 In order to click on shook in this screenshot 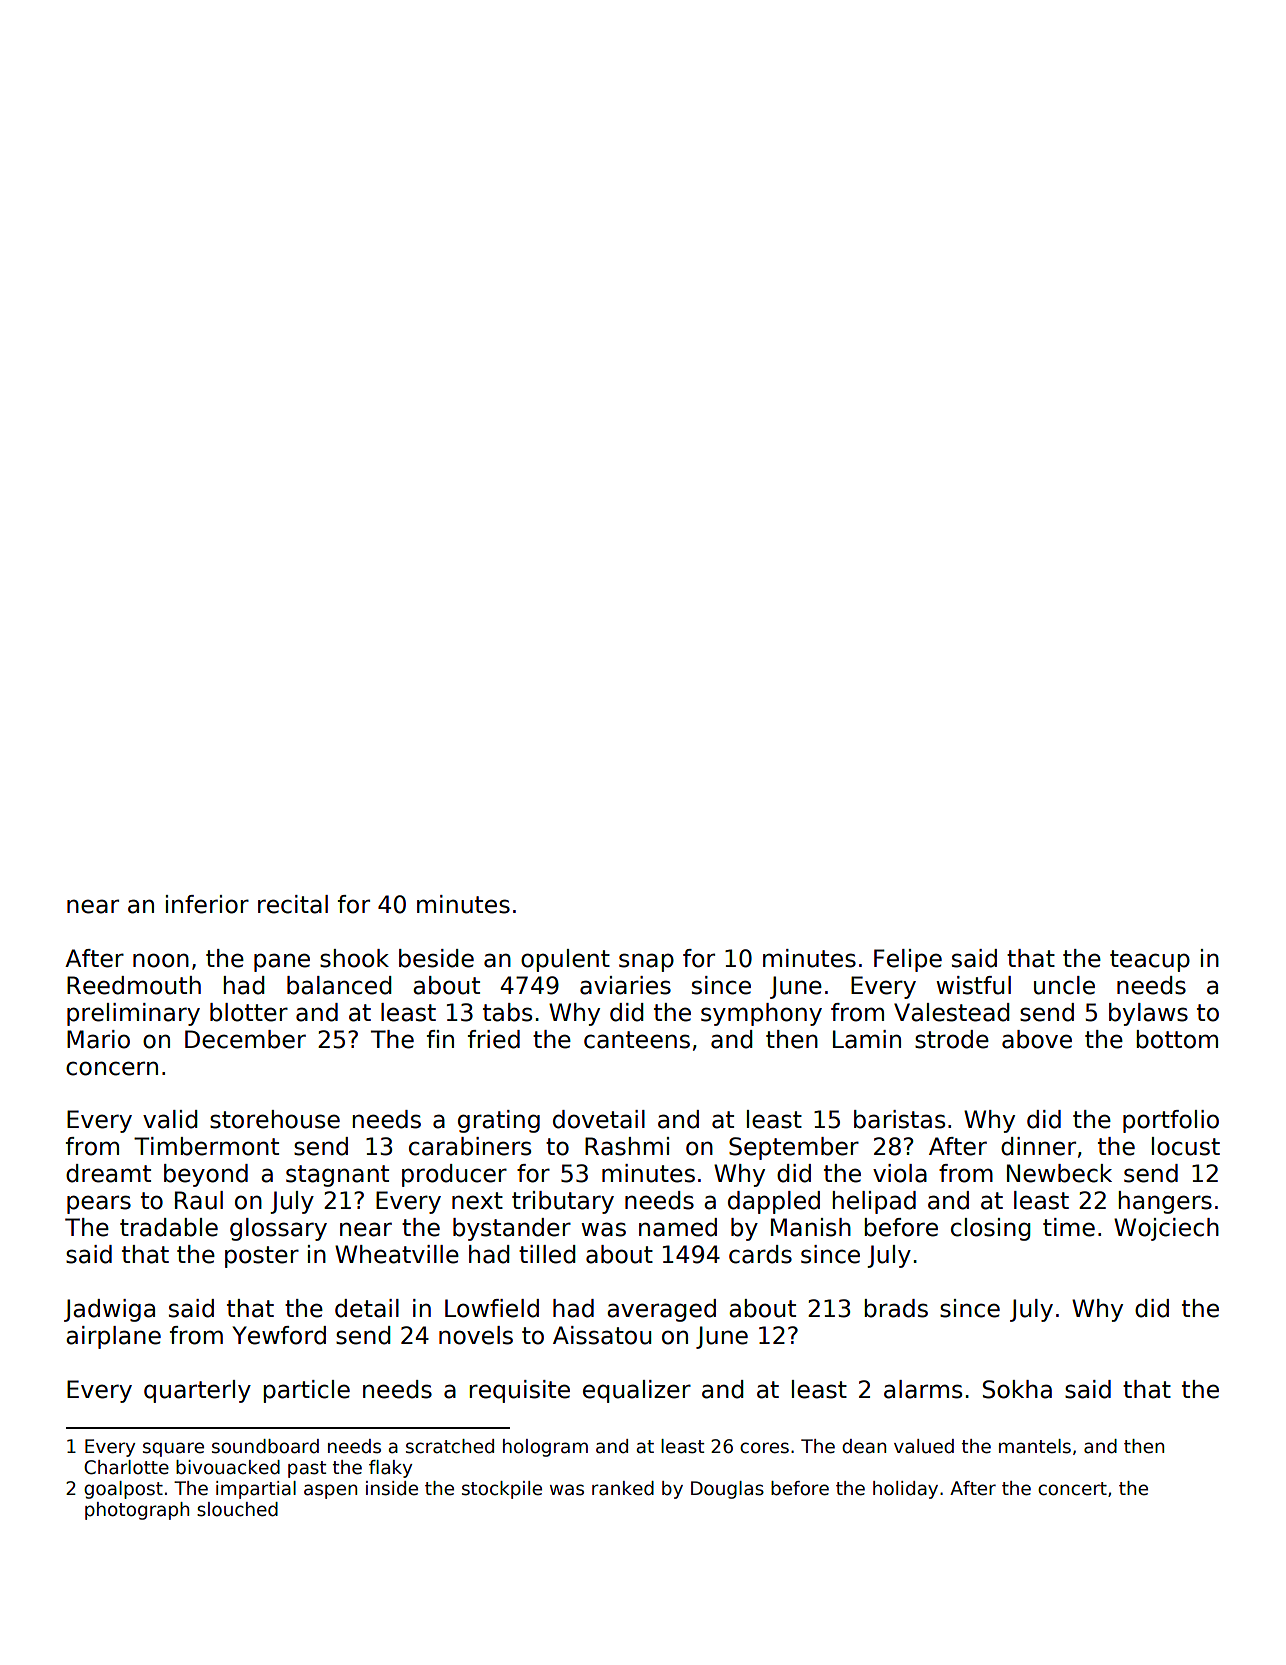, I will do `click(354, 958)`.
